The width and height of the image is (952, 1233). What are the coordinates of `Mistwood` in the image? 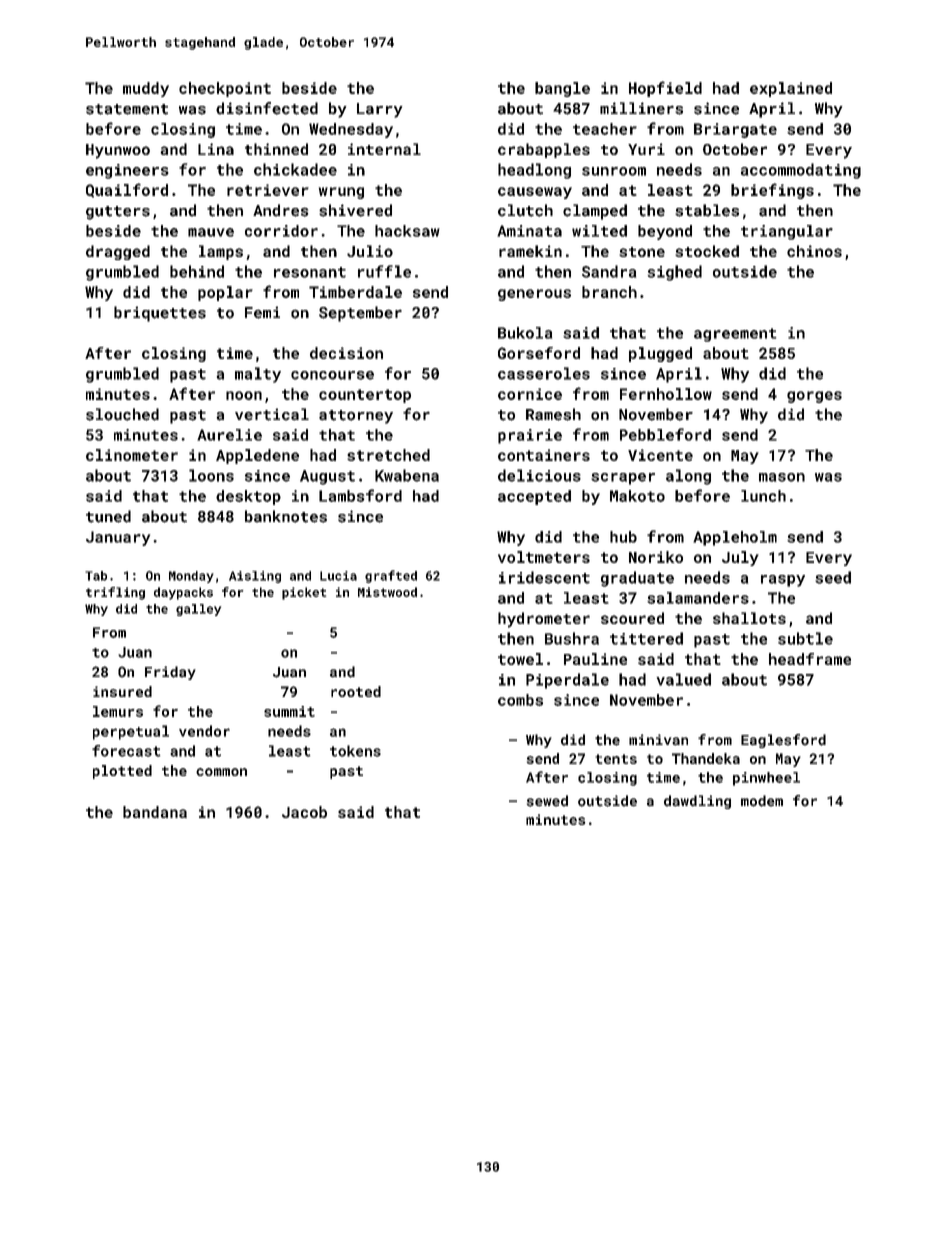 It's located at (387, 592).
